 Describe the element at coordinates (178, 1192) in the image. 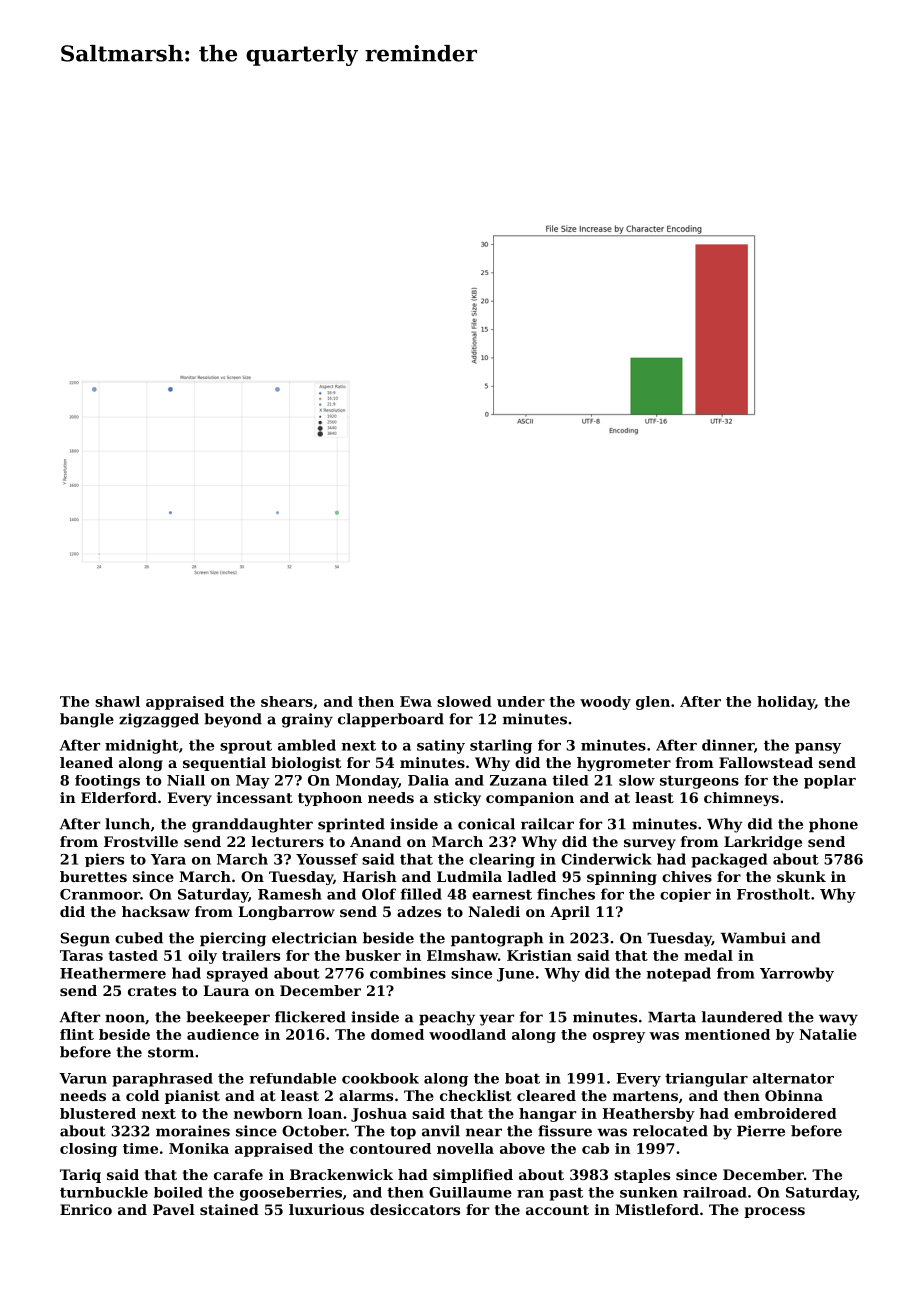

I see `boiled` at that location.
